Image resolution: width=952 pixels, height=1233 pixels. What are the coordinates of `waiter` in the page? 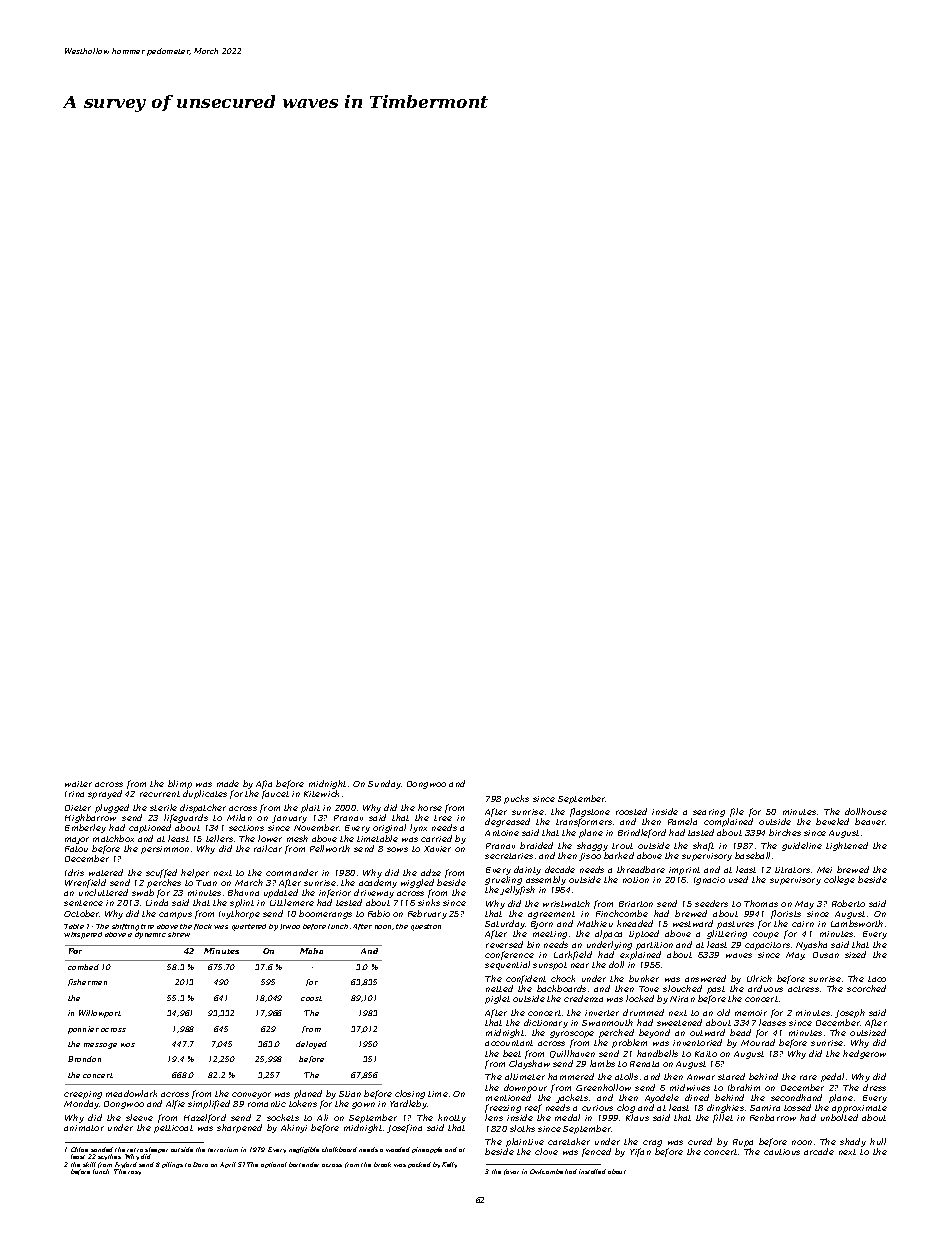 It's located at (78, 784).
